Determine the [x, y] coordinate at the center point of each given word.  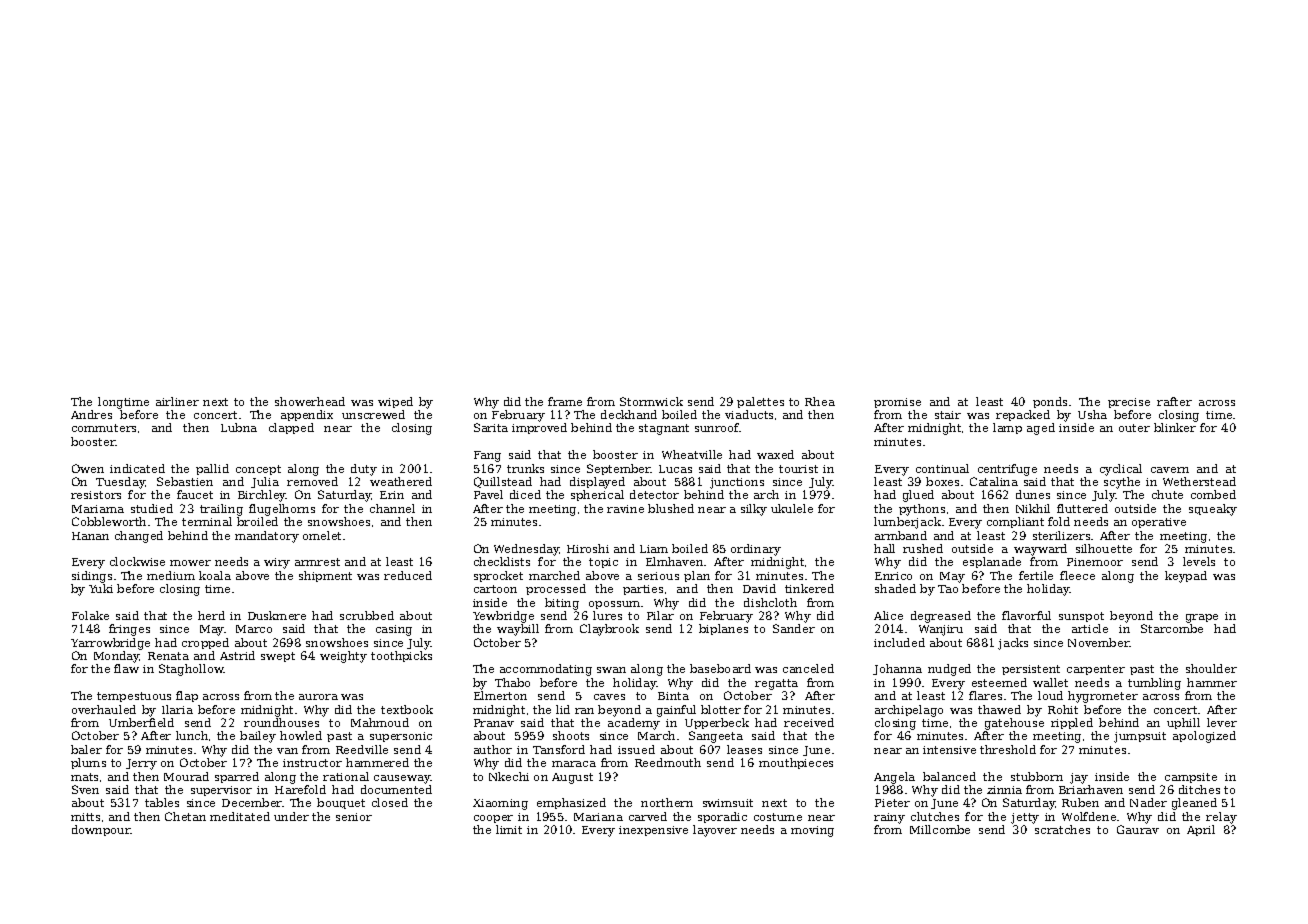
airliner [177, 401]
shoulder [1211, 668]
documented [396, 789]
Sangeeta [716, 737]
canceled [808, 668]
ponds [1050, 402]
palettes [760, 402]
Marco [254, 629]
